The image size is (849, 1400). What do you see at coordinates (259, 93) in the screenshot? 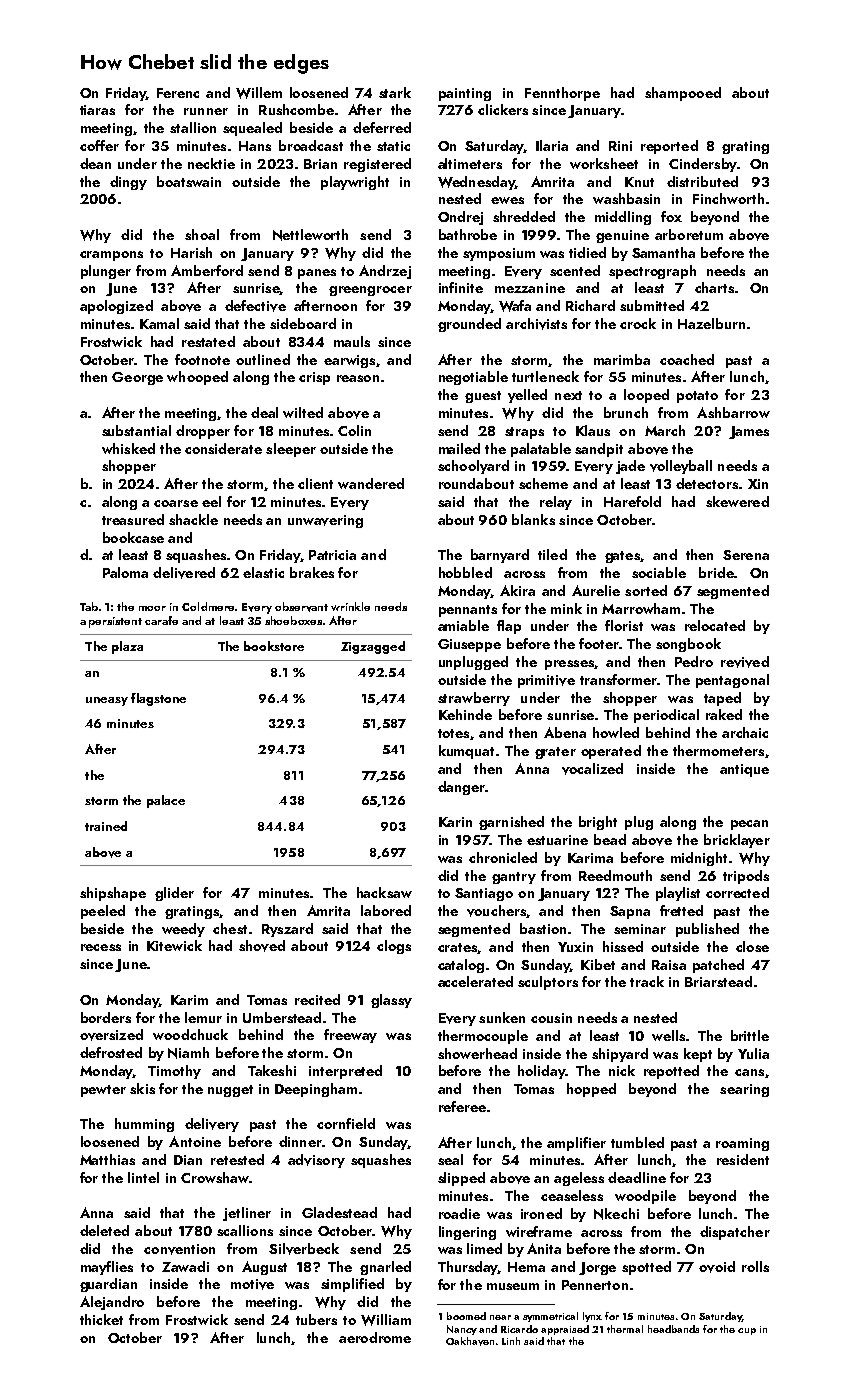
I see `Willem` at bounding box center [259, 93].
